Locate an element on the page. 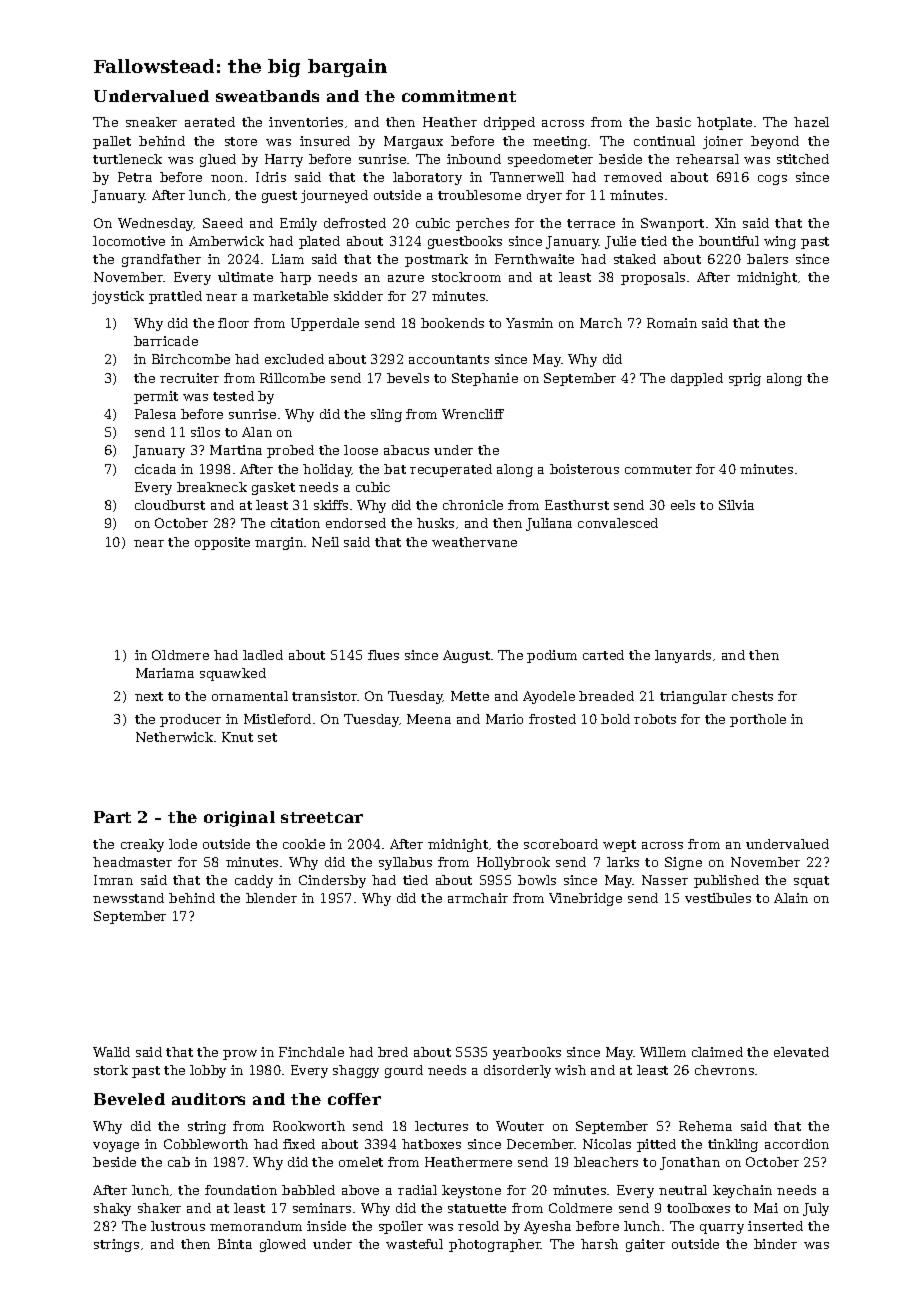 This page has width=924, height=1308. Imran is located at coordinates (113, 880).
